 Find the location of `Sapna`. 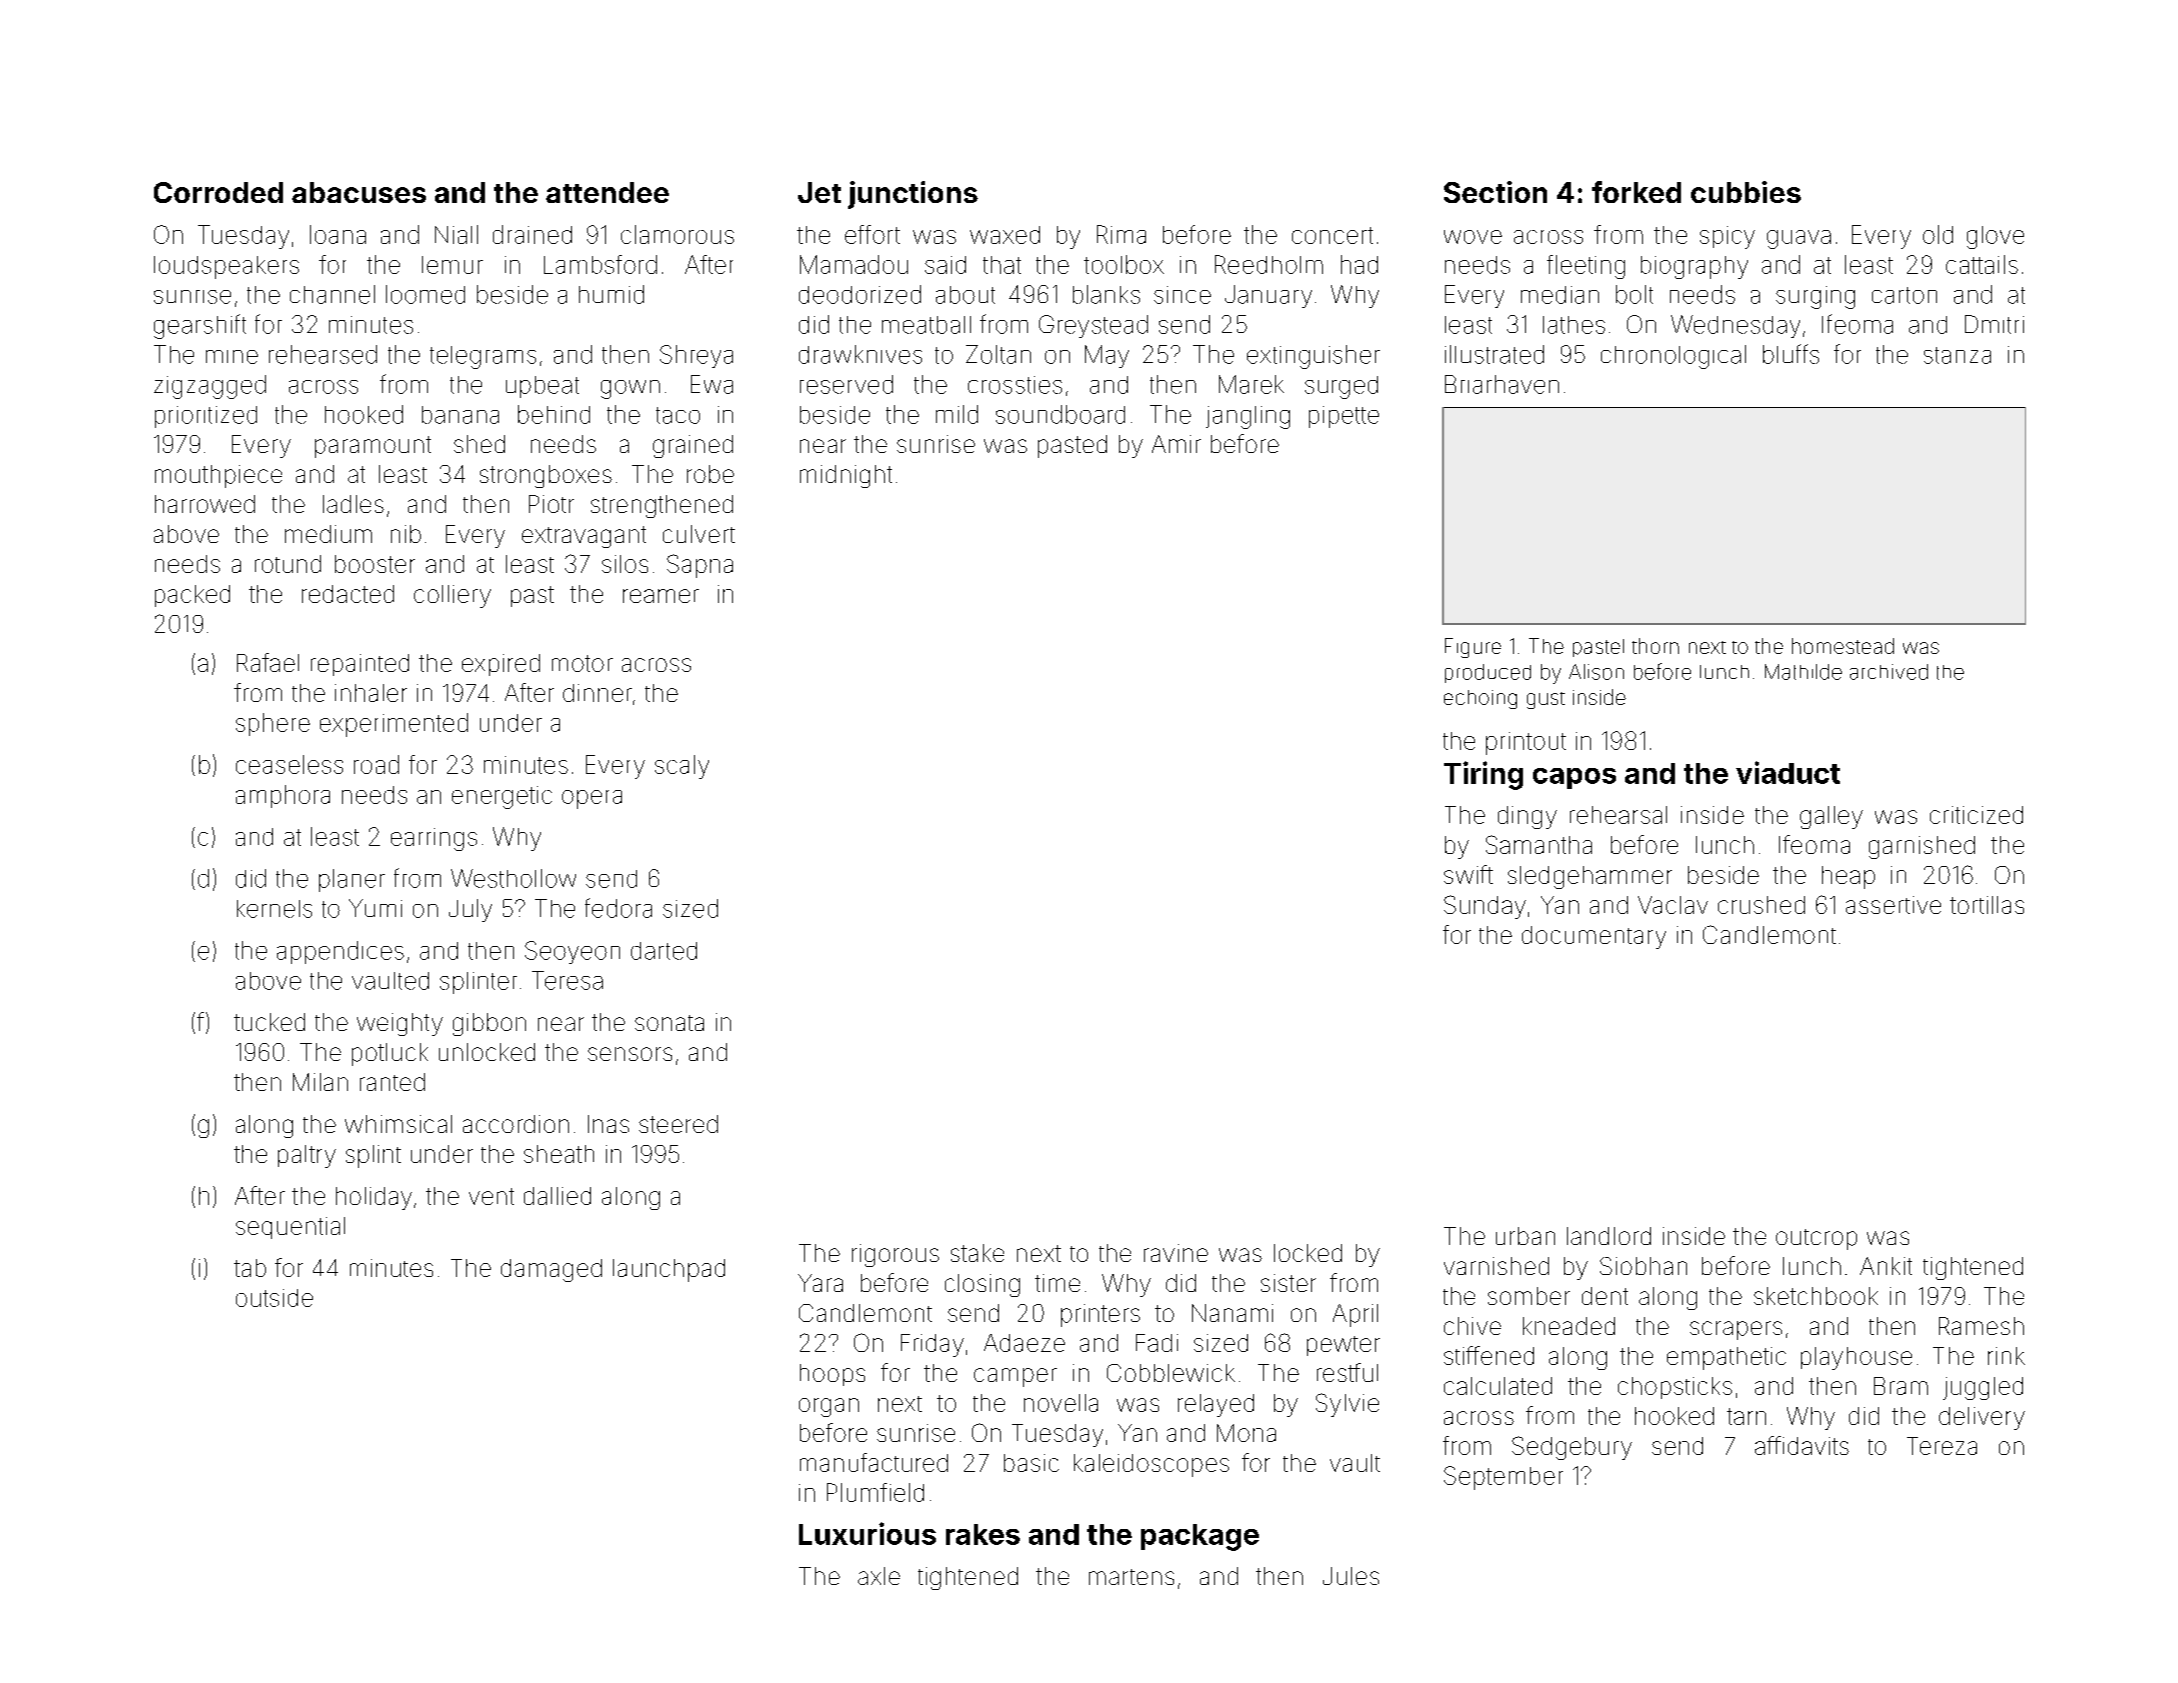

Sapna is located at coordinates (700, 566).
